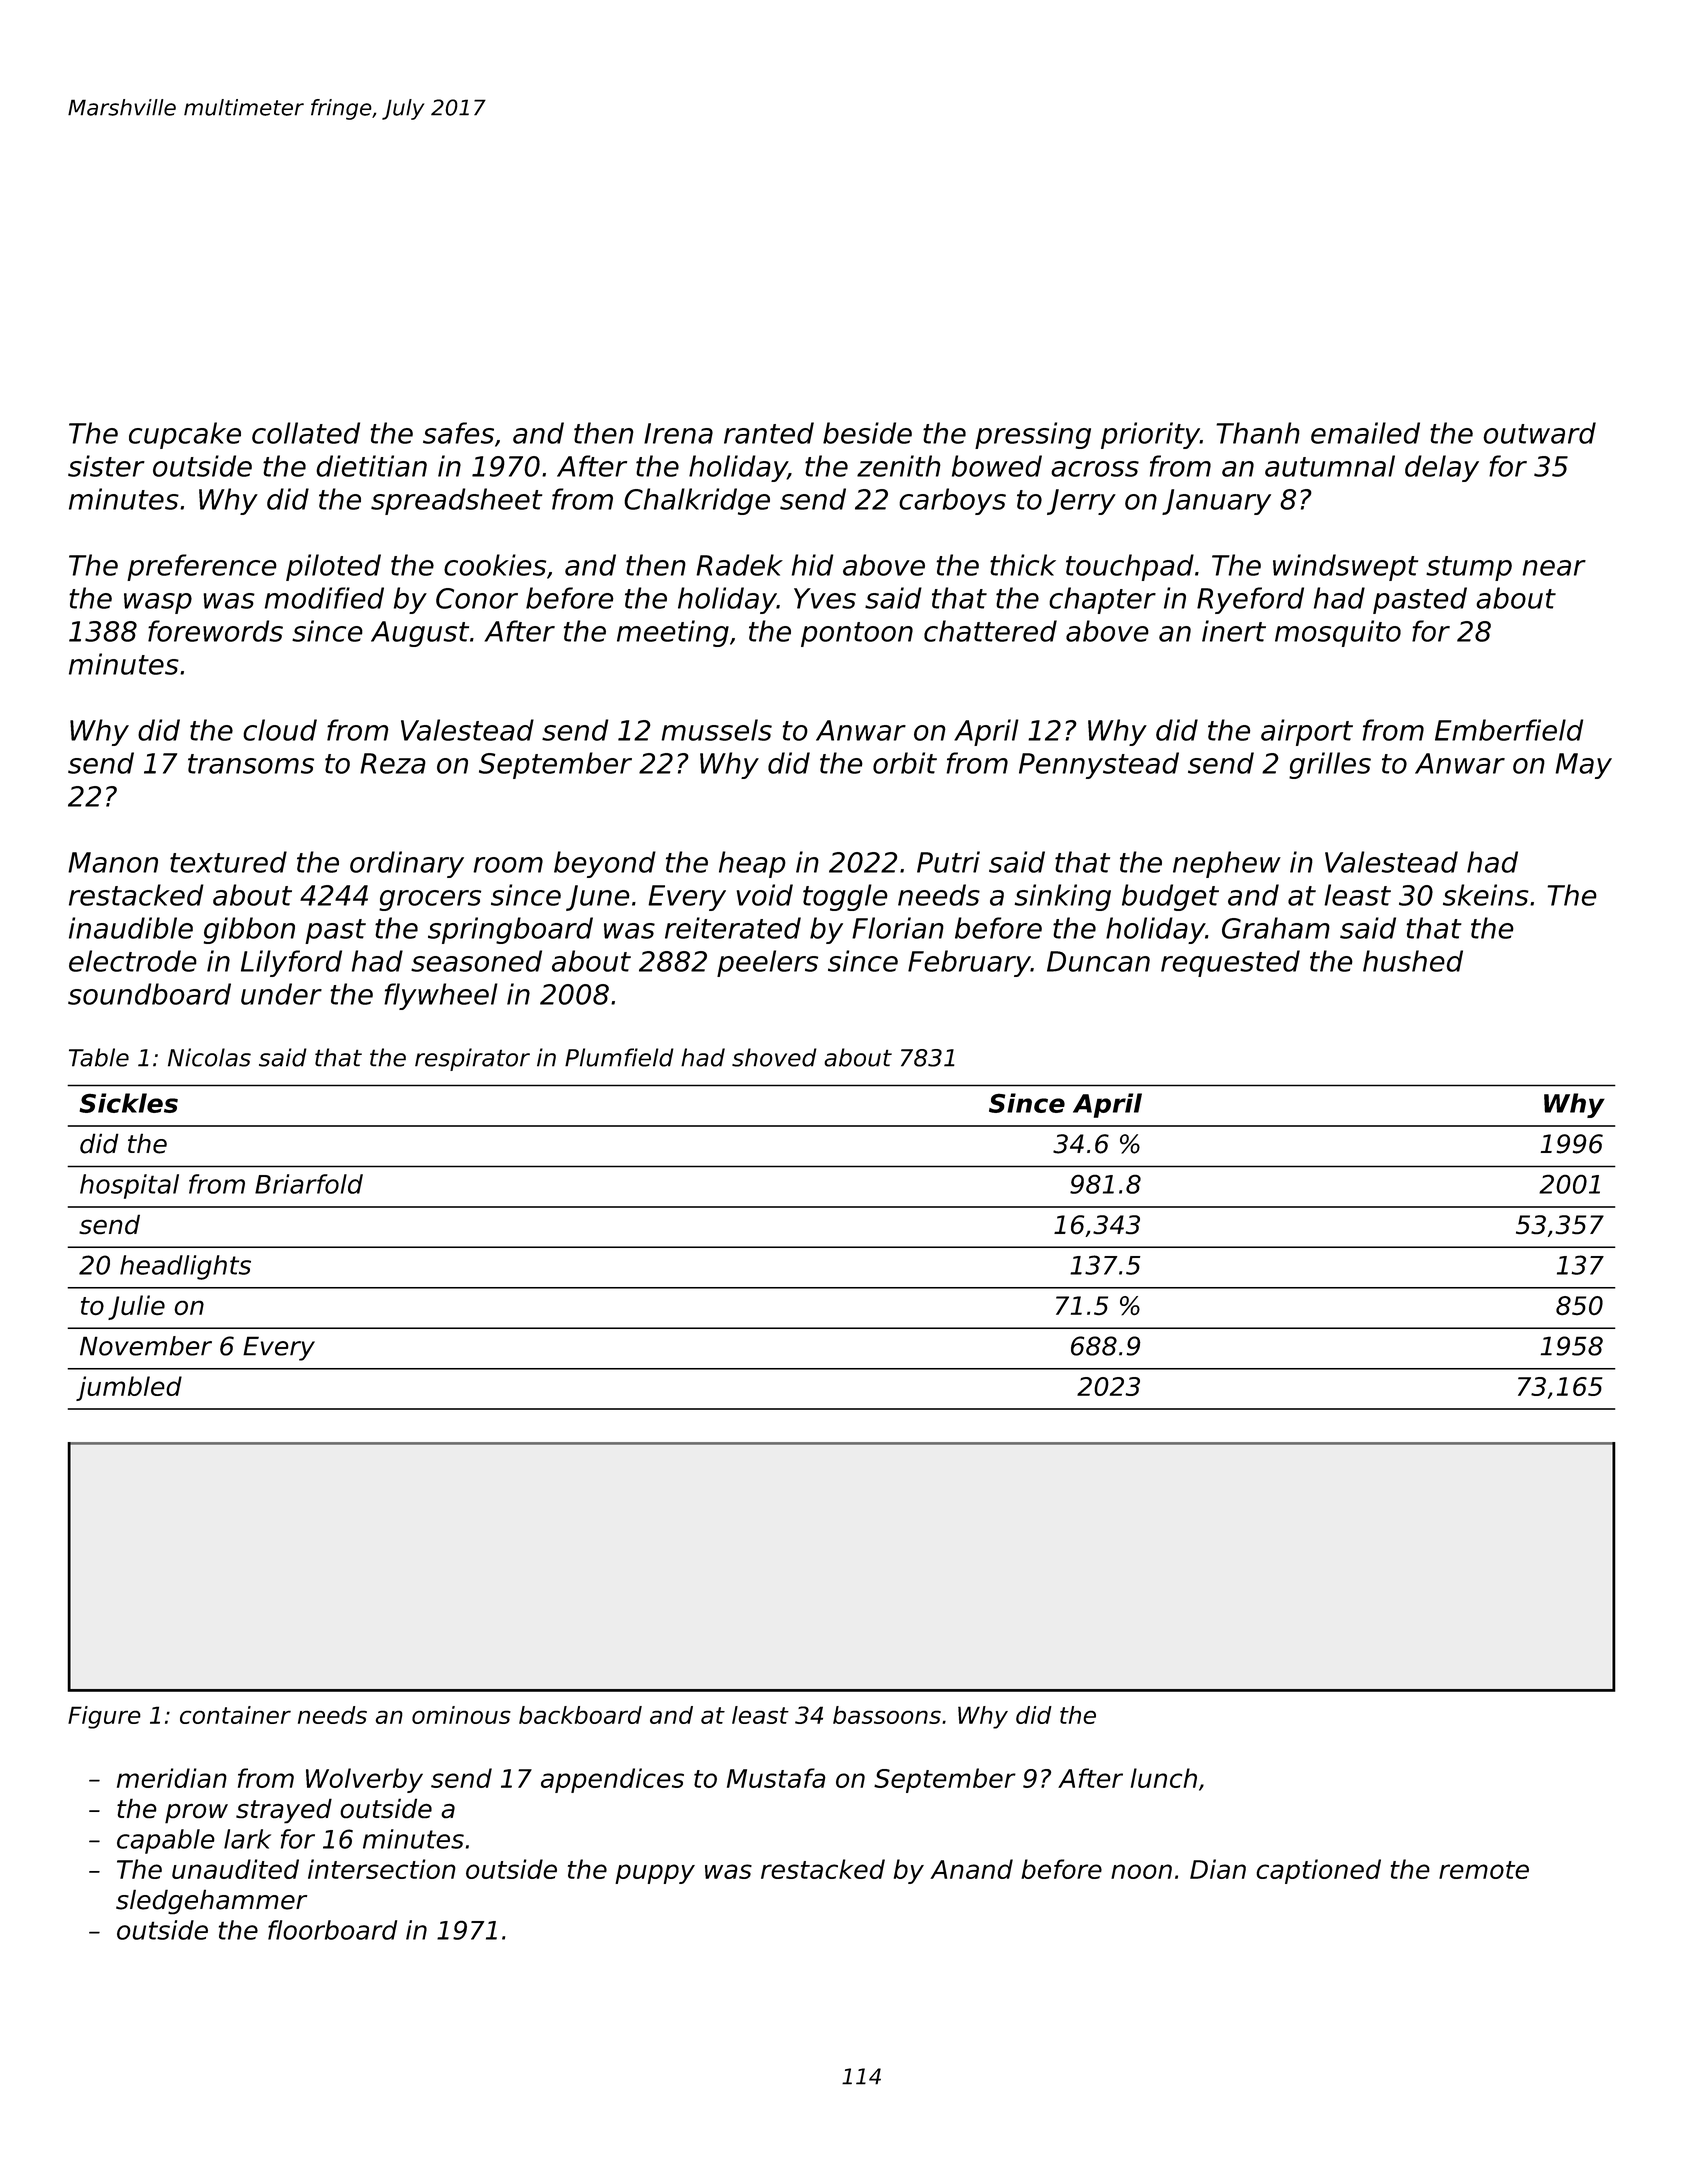  What do you see at coordinates (1486, 895) in the screenshot?
I see `skeins` at bounding box center [1486, 895].
